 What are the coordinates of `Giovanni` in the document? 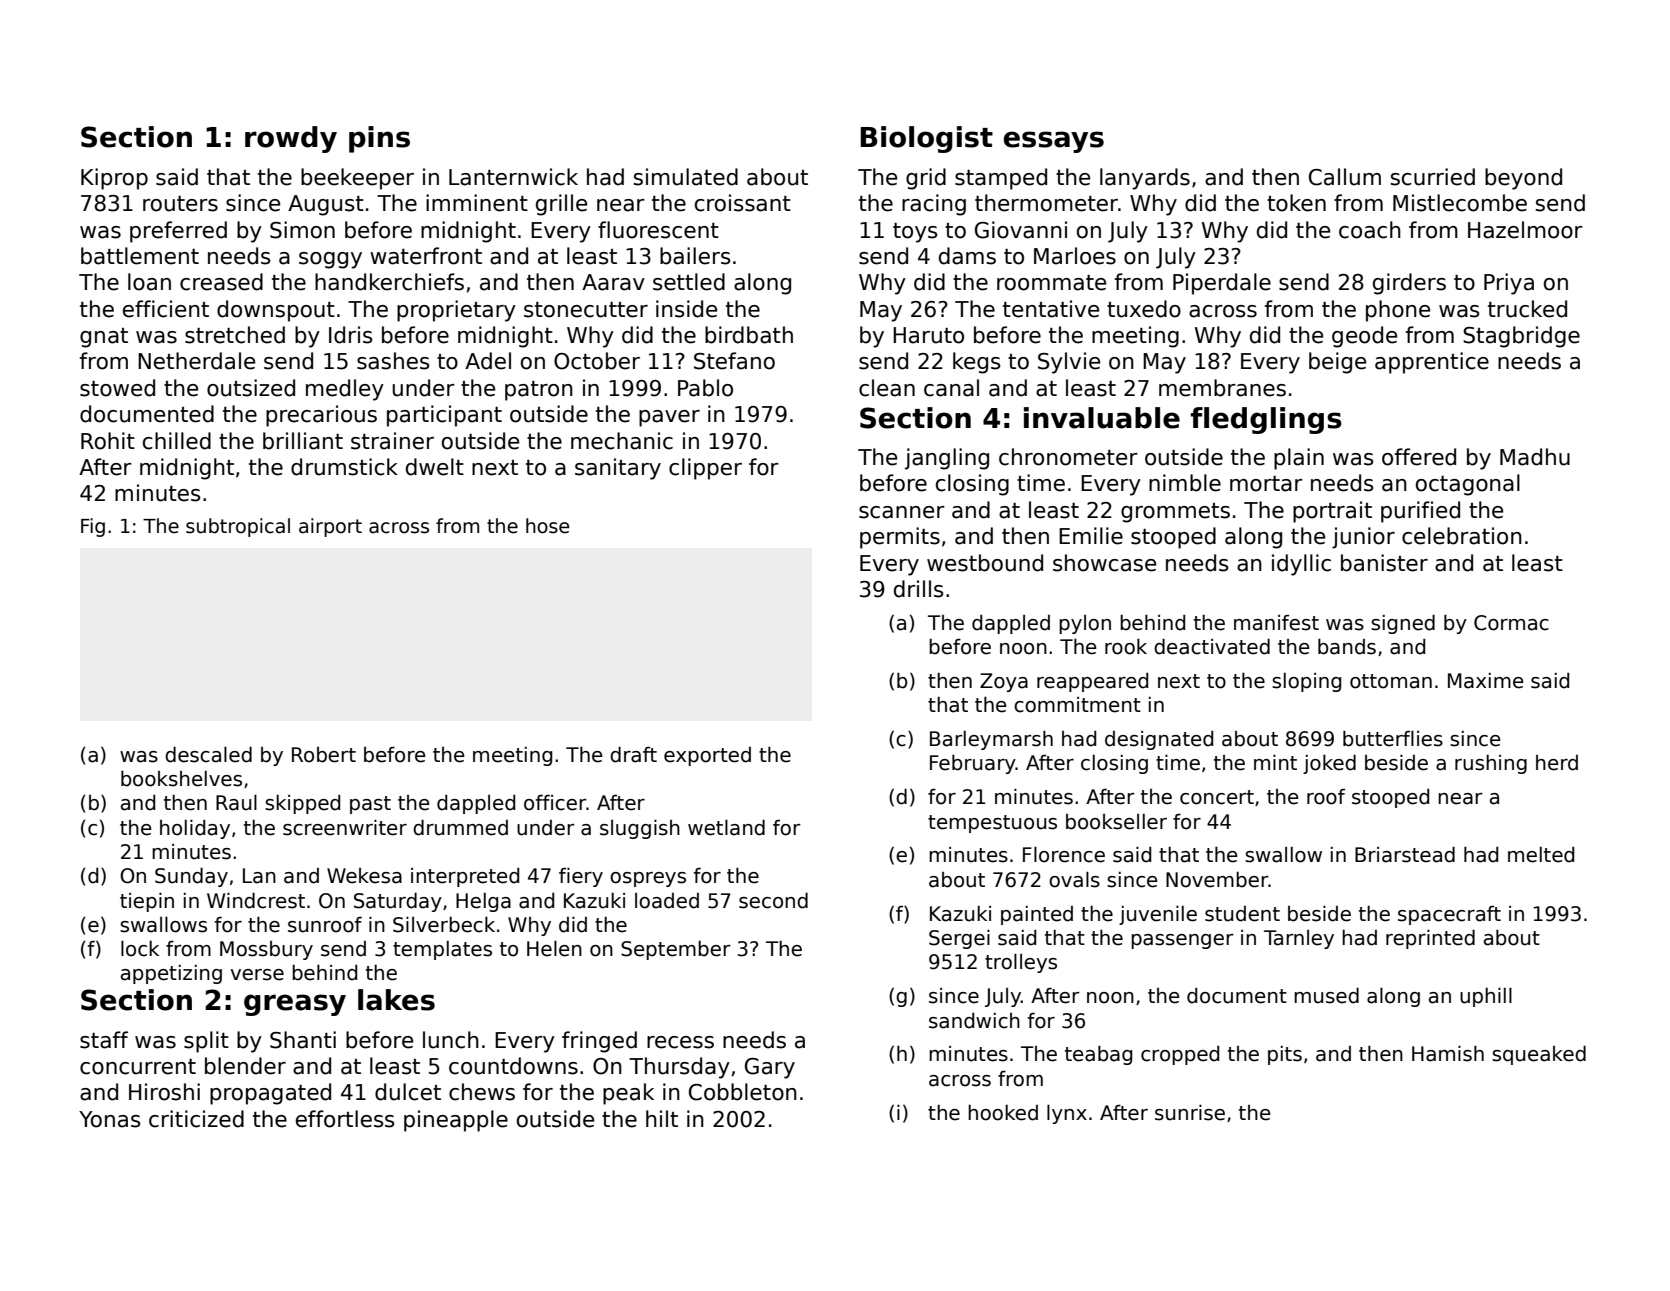 It's located at (1021, 230).
